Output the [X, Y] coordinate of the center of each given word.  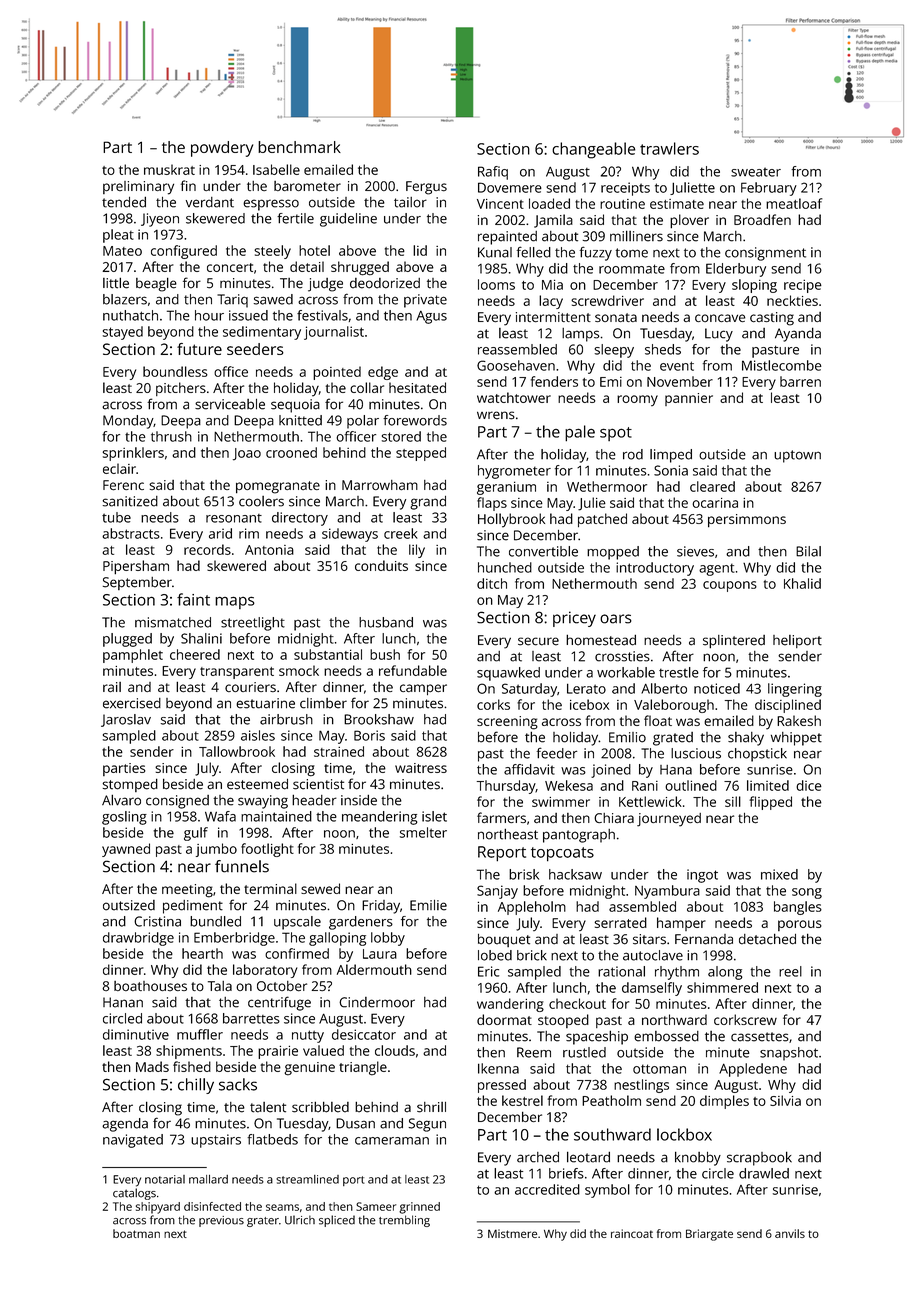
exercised [132, 703]
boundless [175, 371]
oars [616, 619]
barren [800, 381]
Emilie [428, 905]
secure [538, 641]
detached [767, 939]
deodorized [385, 283]
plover [689, 221]
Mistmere [512, 1233]
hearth [202, 953]
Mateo [122, 251]
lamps [580, 335]
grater [263, 1222]
